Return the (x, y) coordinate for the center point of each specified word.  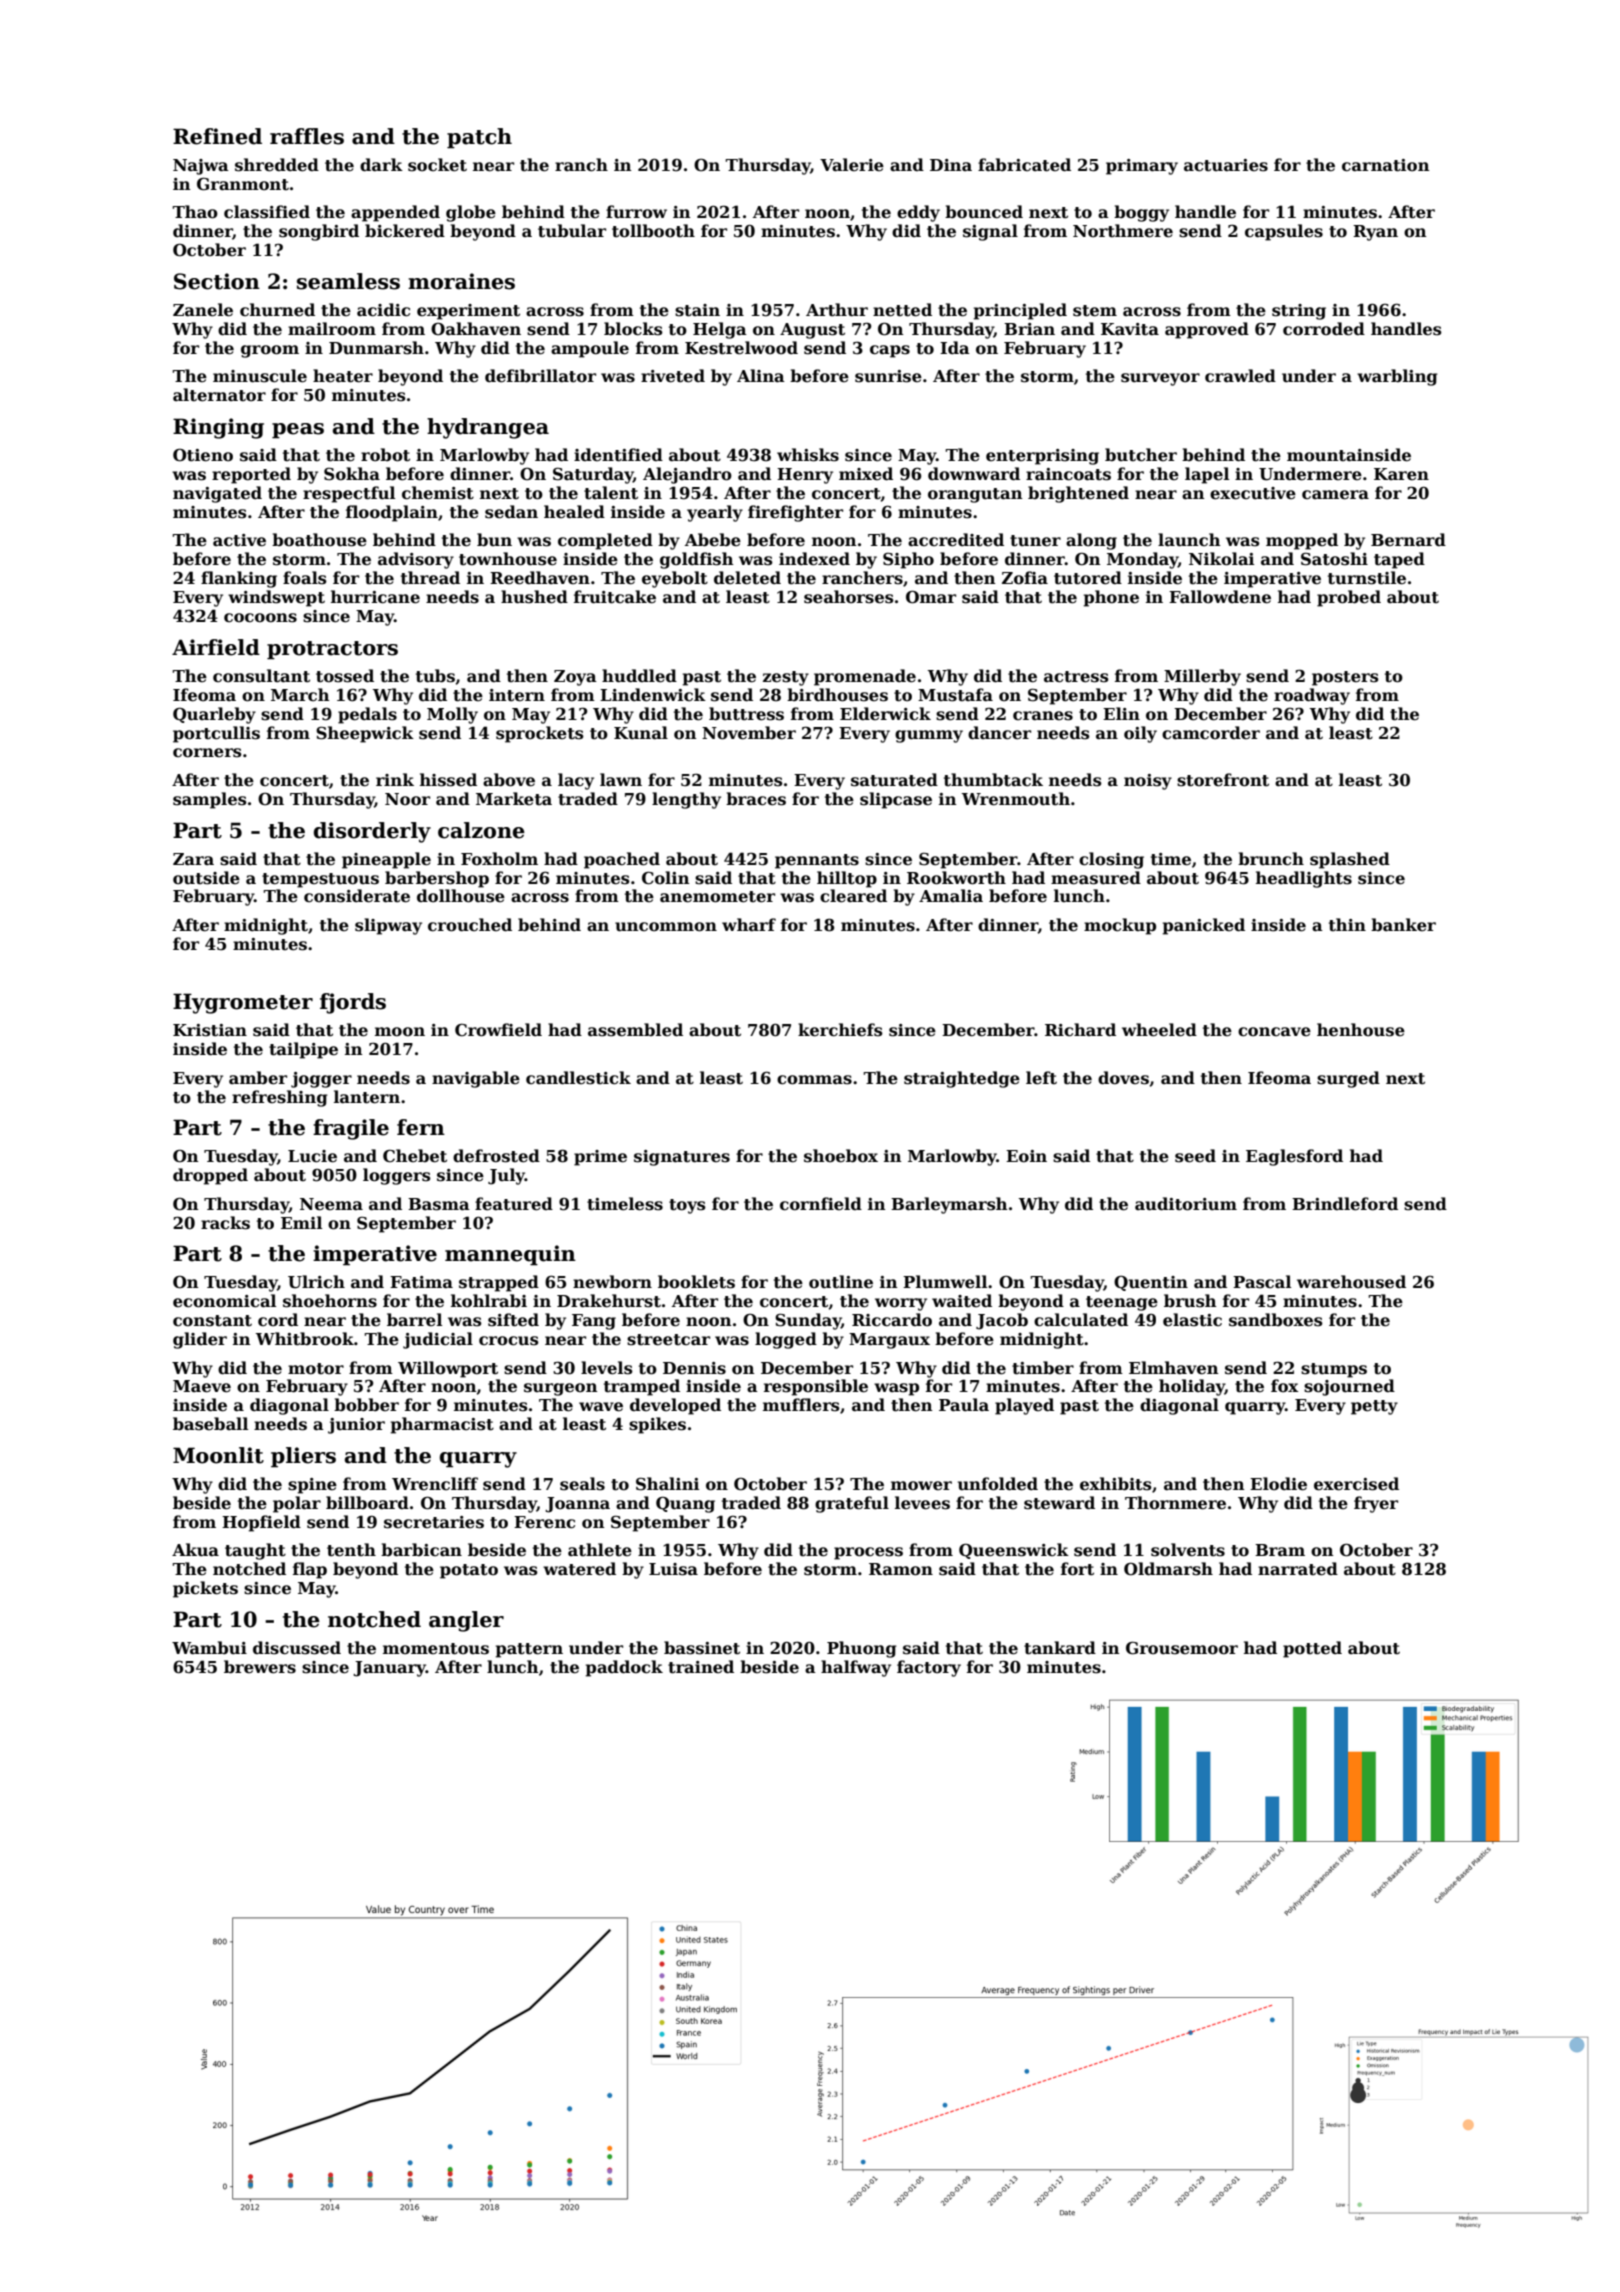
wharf (749, 924)
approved (1207, 330)
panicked (1203, 926)
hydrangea (488, 428)
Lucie (312, 1156)
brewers (260, 1667)
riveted (673, 376)
